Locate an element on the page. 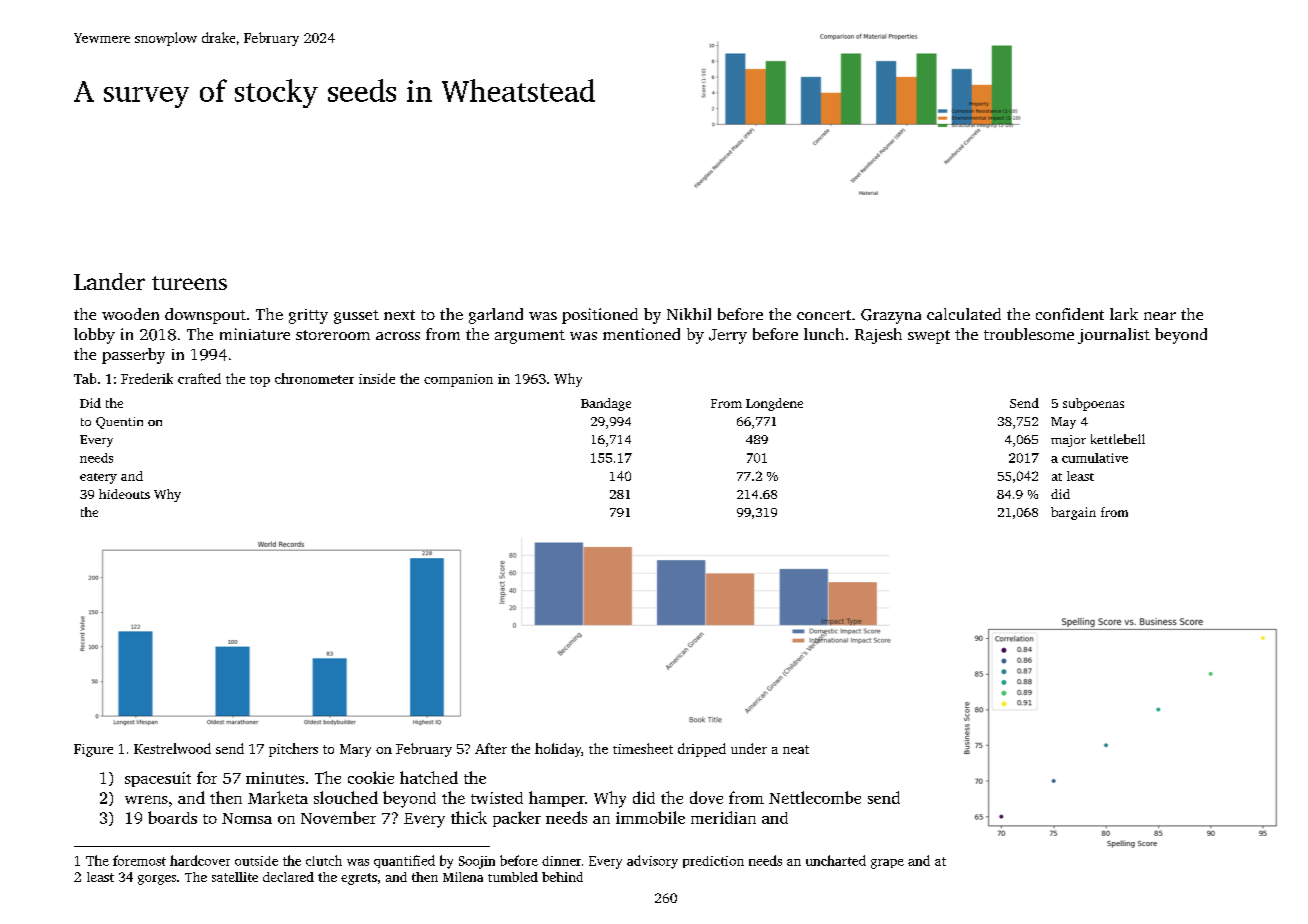  grape is located at coordinates (887, 864).
